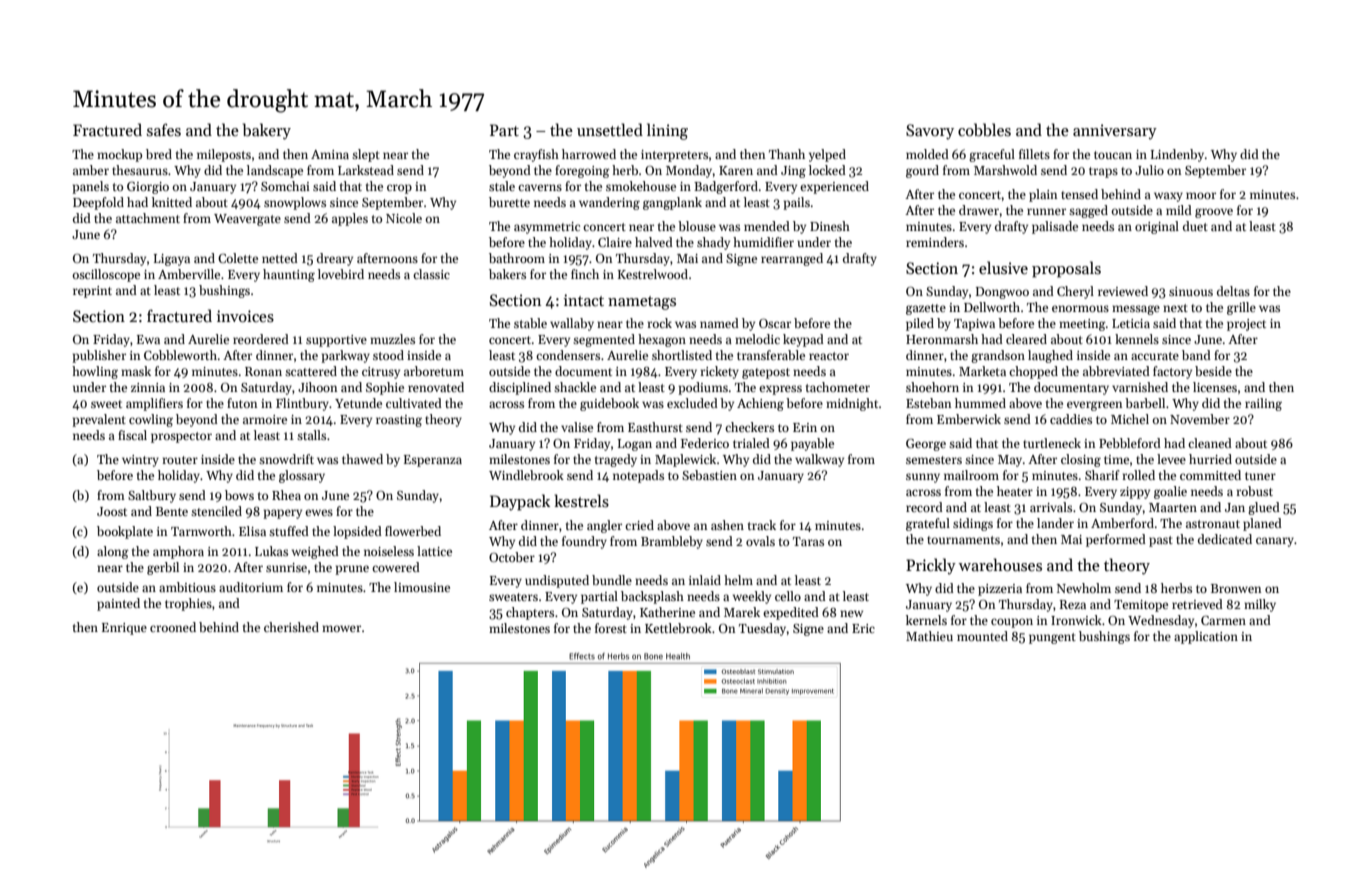  Describe the element at coordinates (930, 132) in the document. I see `Savory` at that location.
